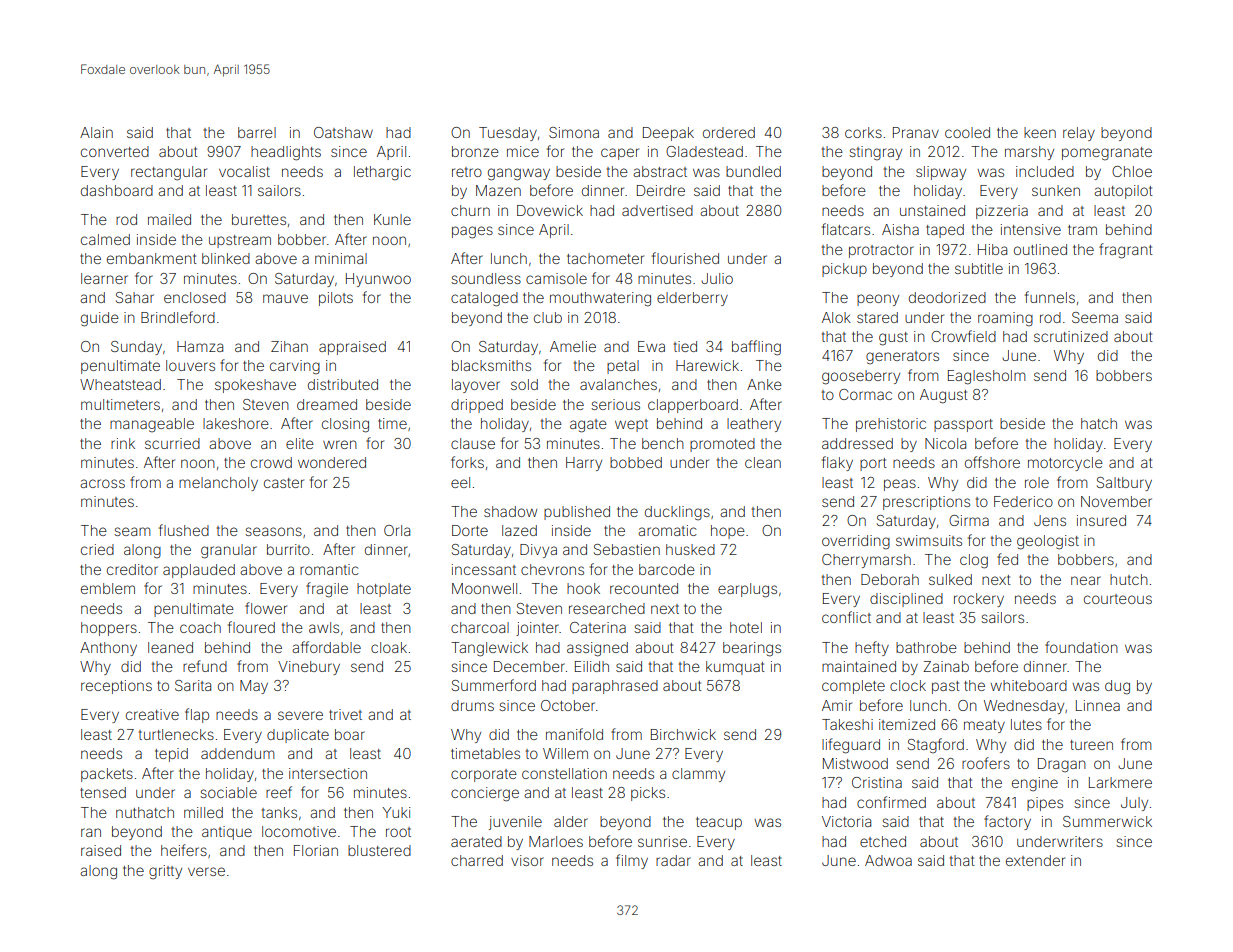 Image resolution: width=1233 pixels, height=952 pixels. I want to click on vocalist, so click(244, 171).
